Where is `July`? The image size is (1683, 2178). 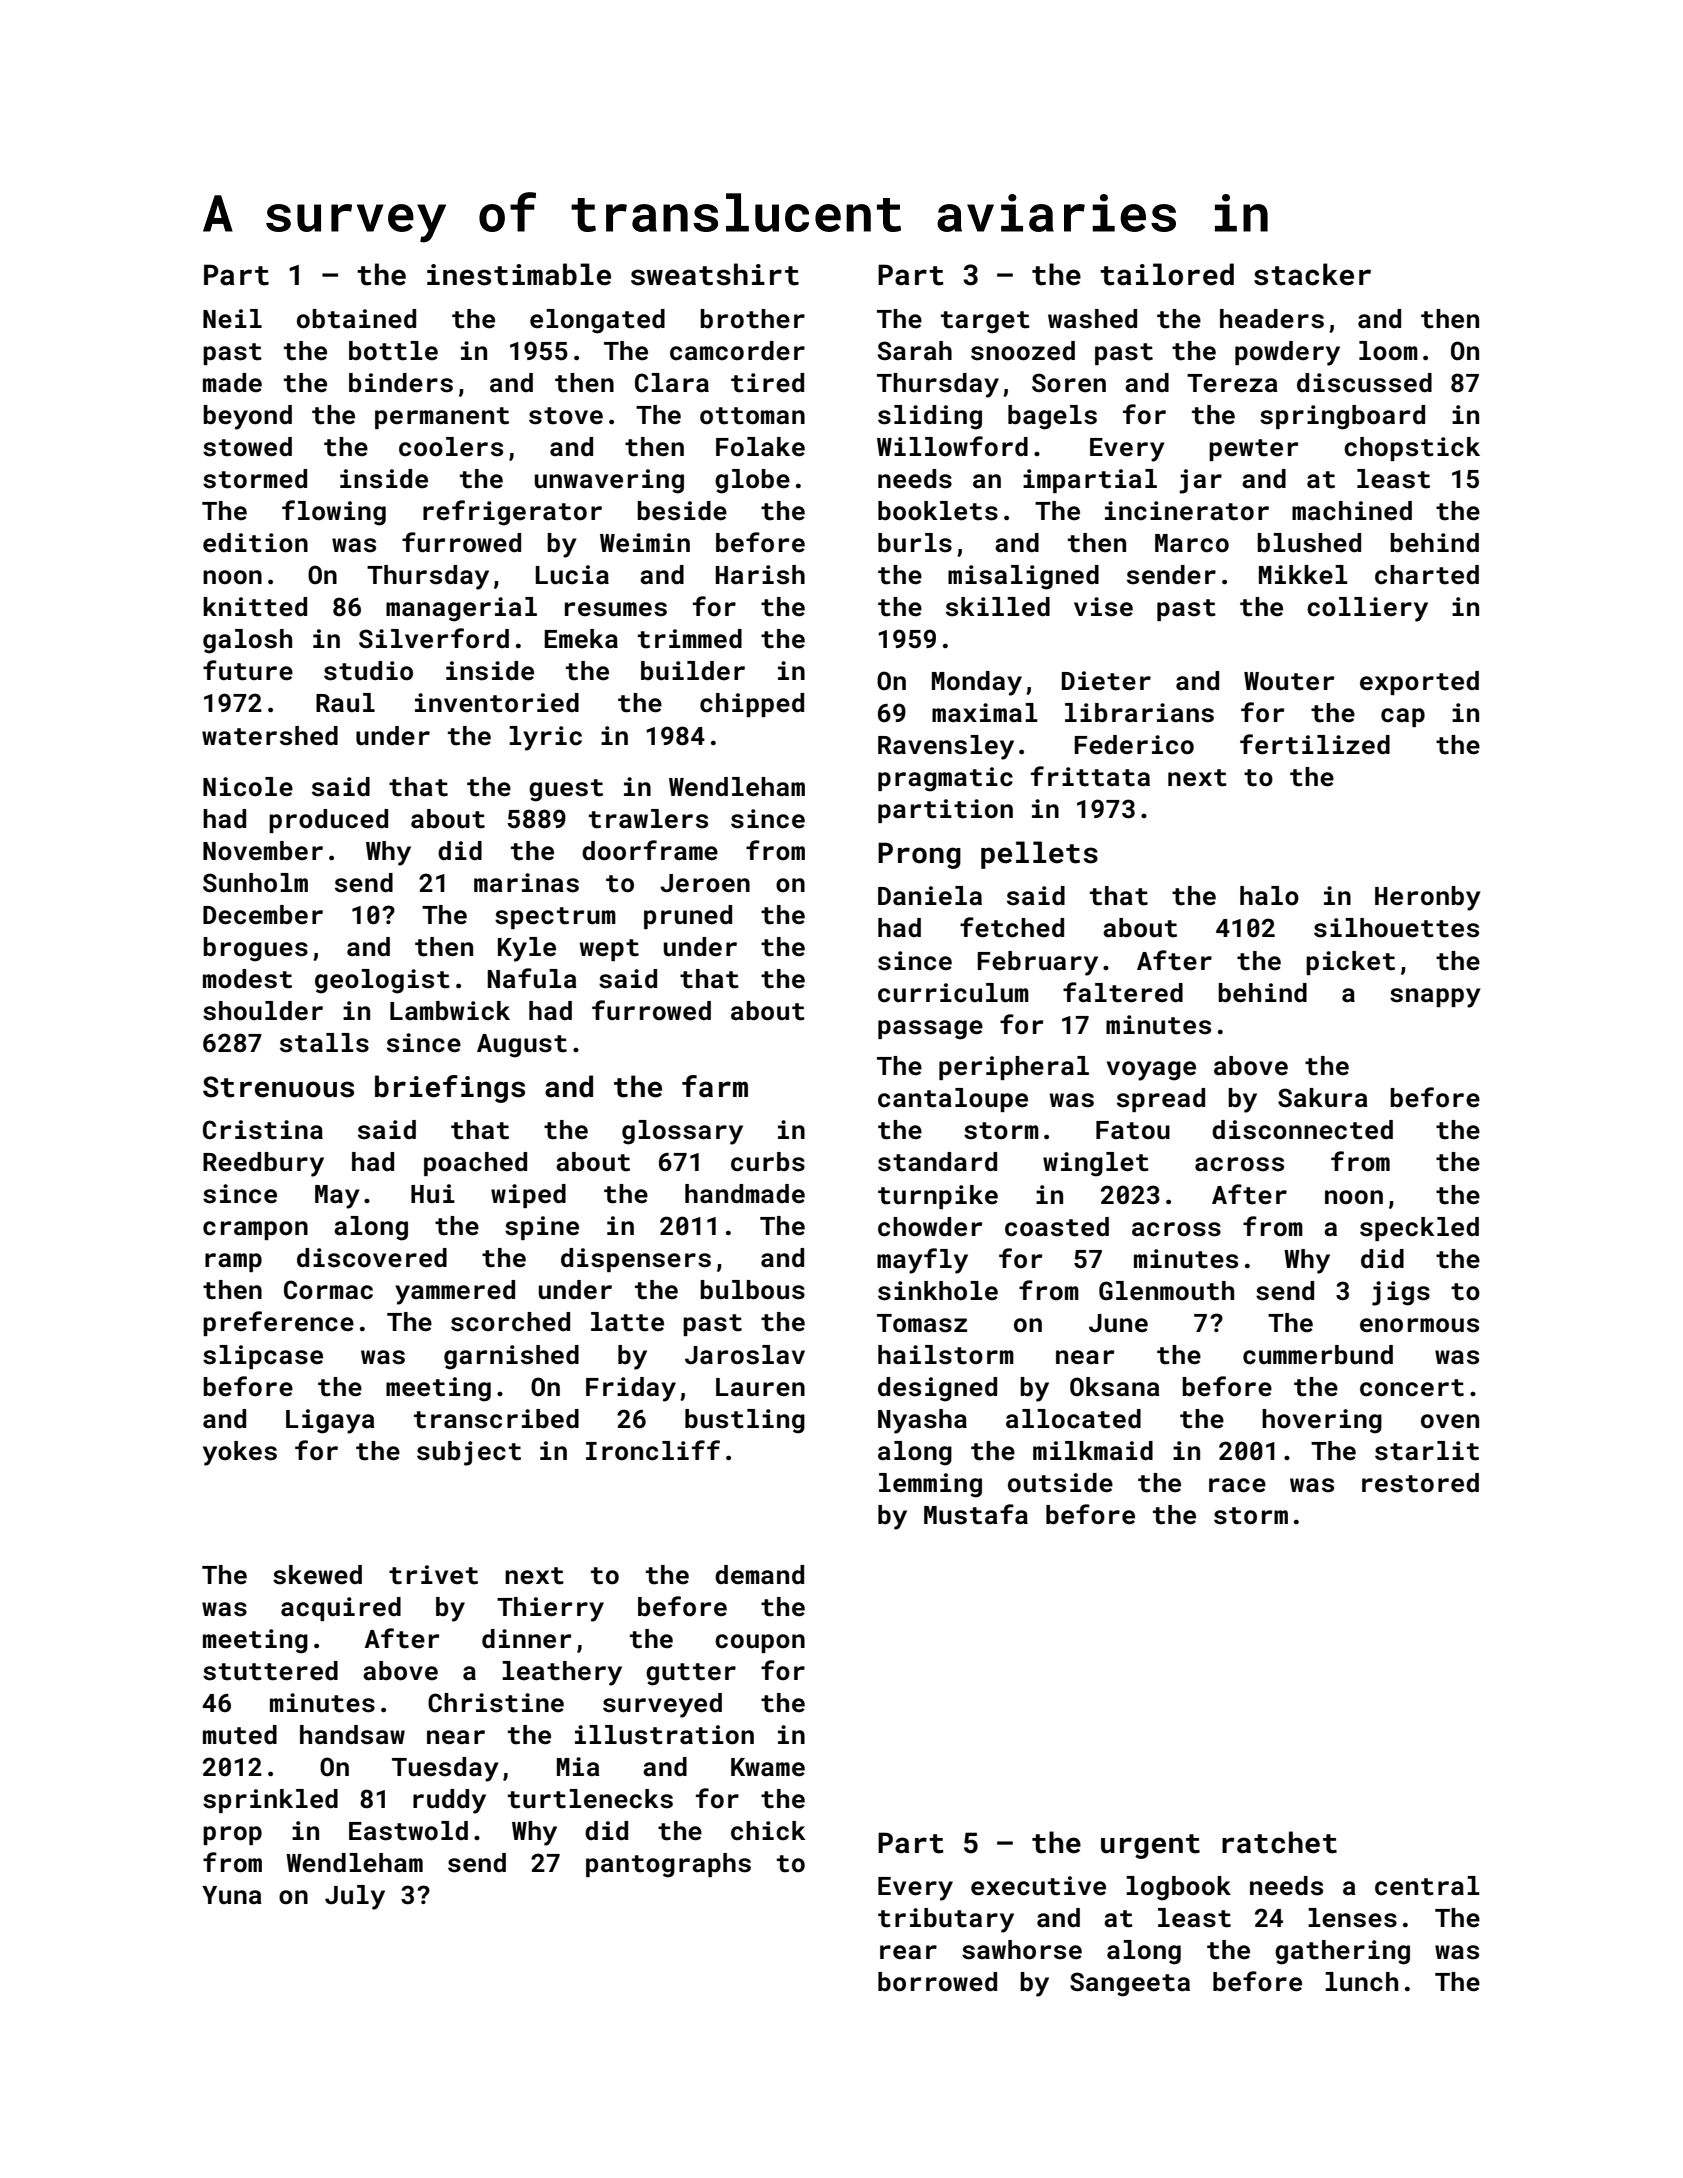
July is located at coordinates (355, 1897).
